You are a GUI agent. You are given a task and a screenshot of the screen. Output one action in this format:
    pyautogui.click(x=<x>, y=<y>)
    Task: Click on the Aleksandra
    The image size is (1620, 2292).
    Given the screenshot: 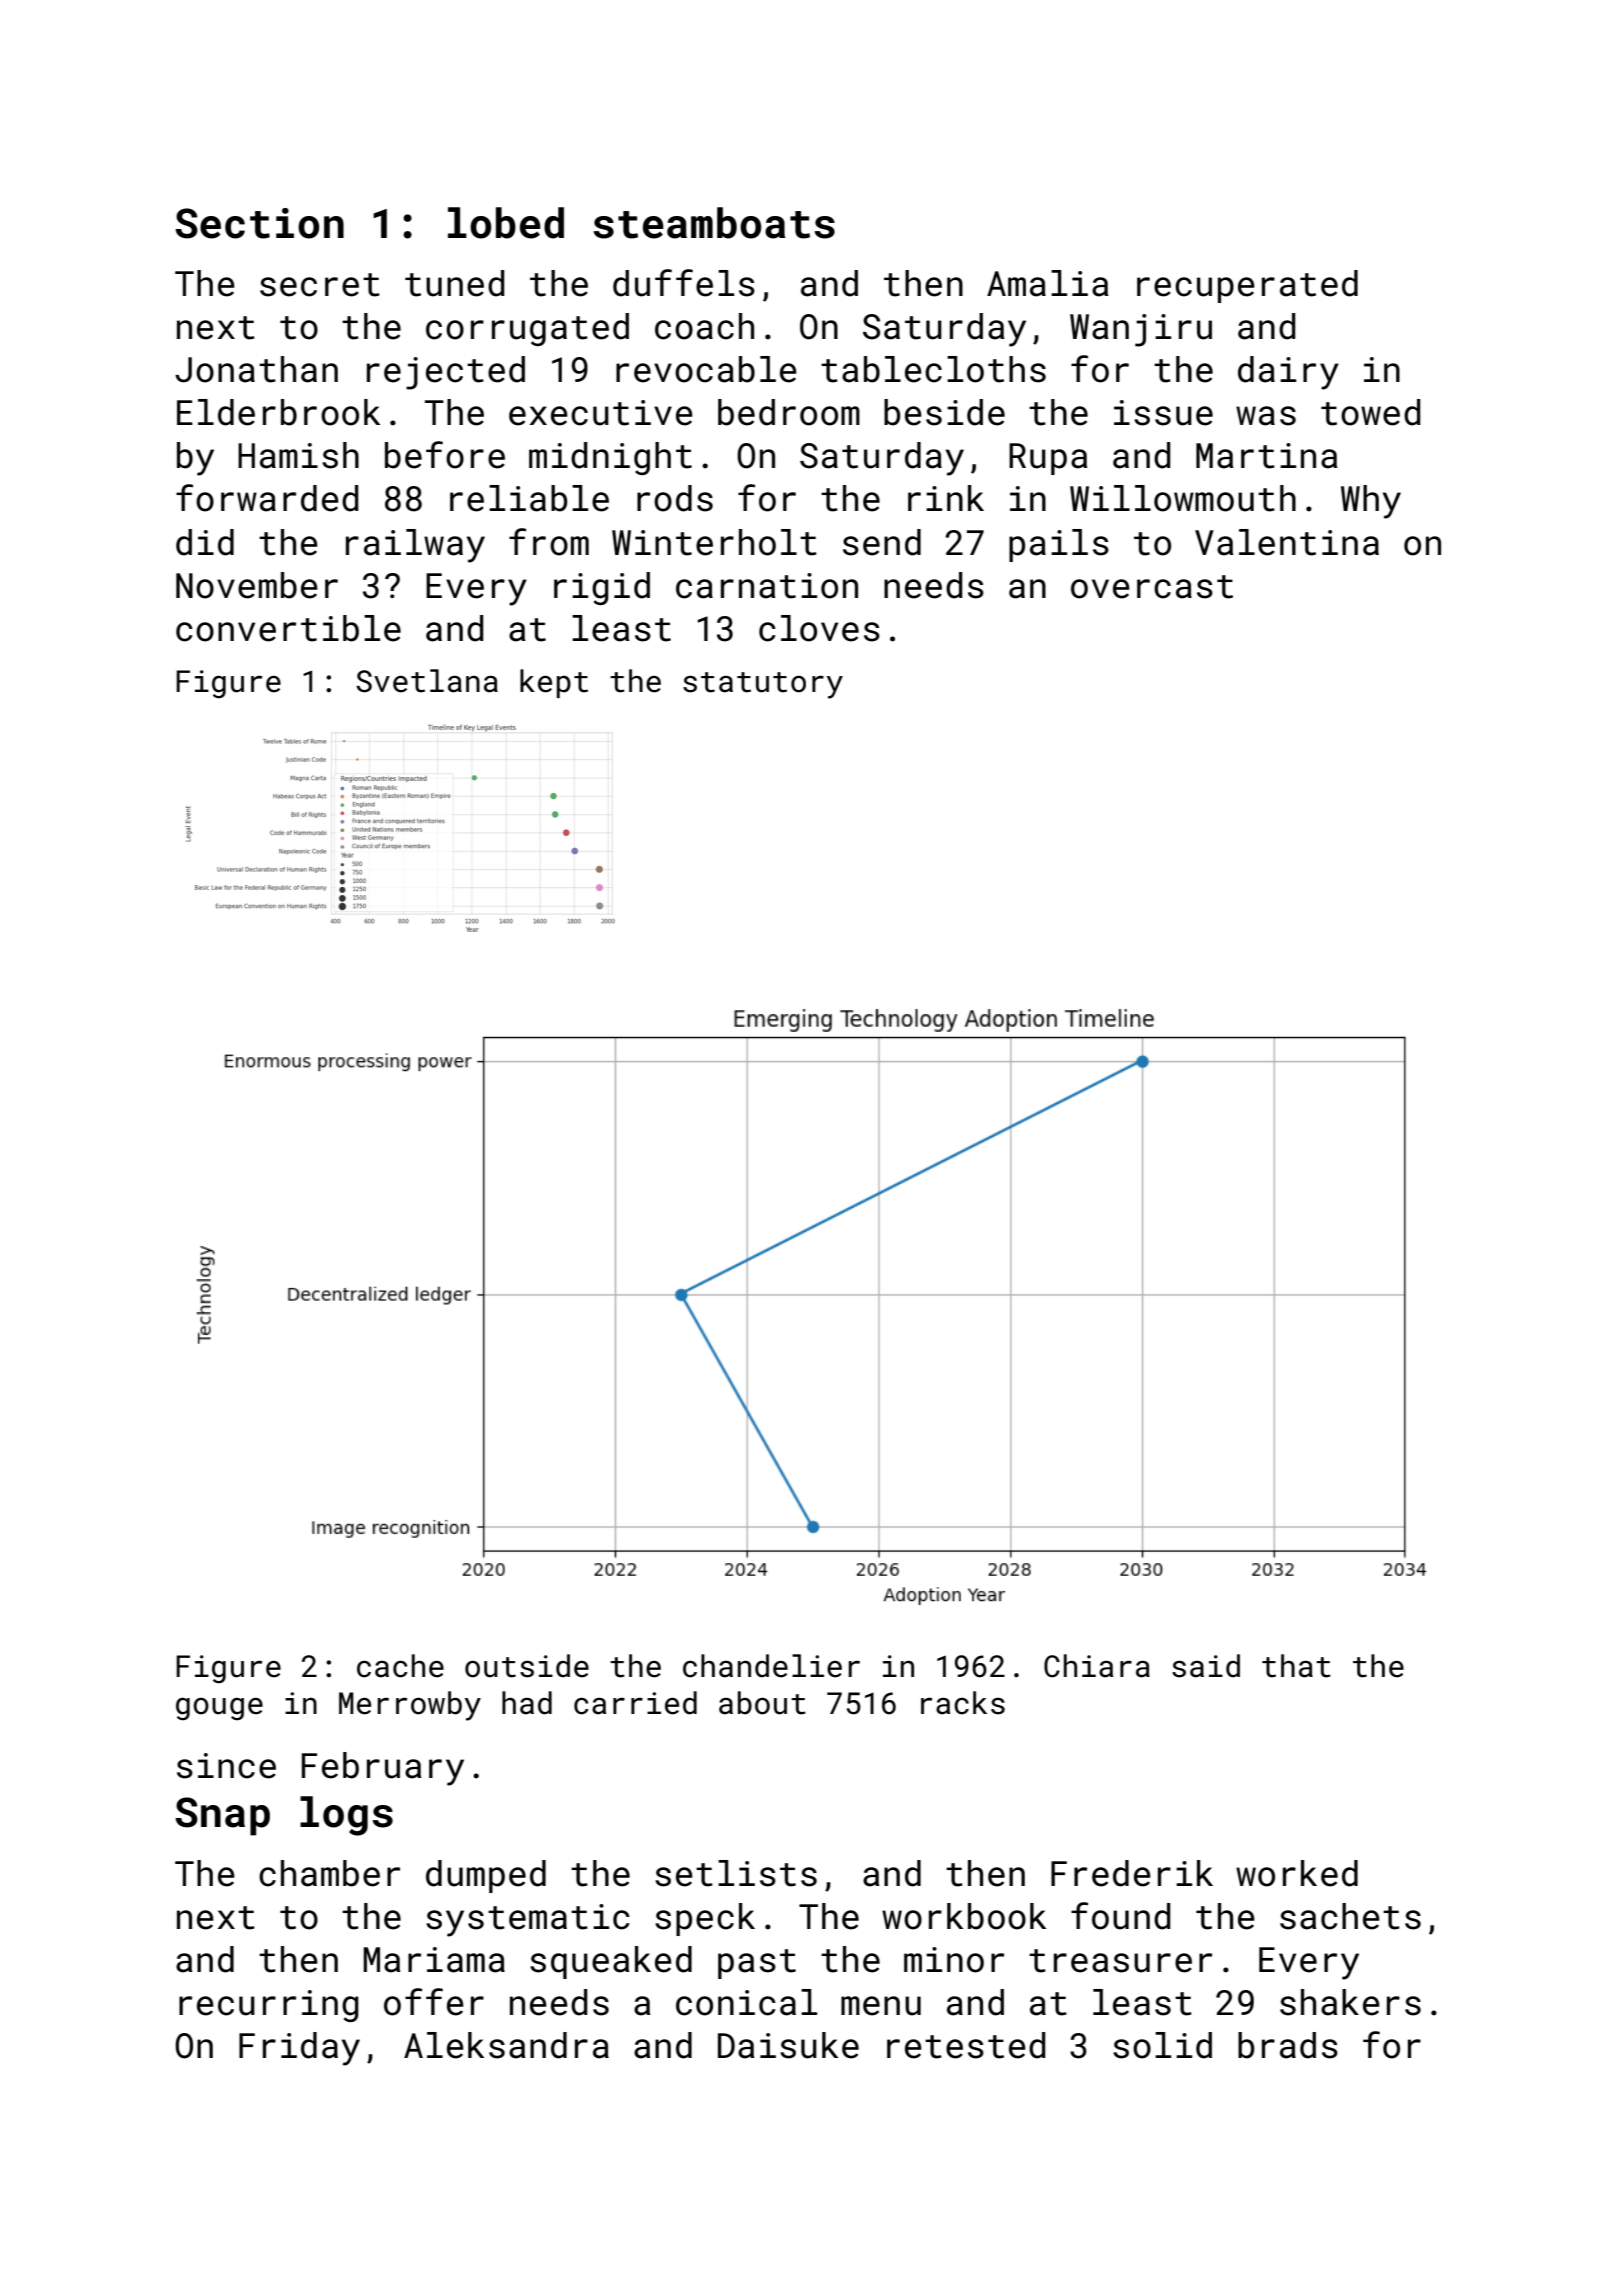 What is the action you would take?
    pyautogui.click(x=506, y=2045)
